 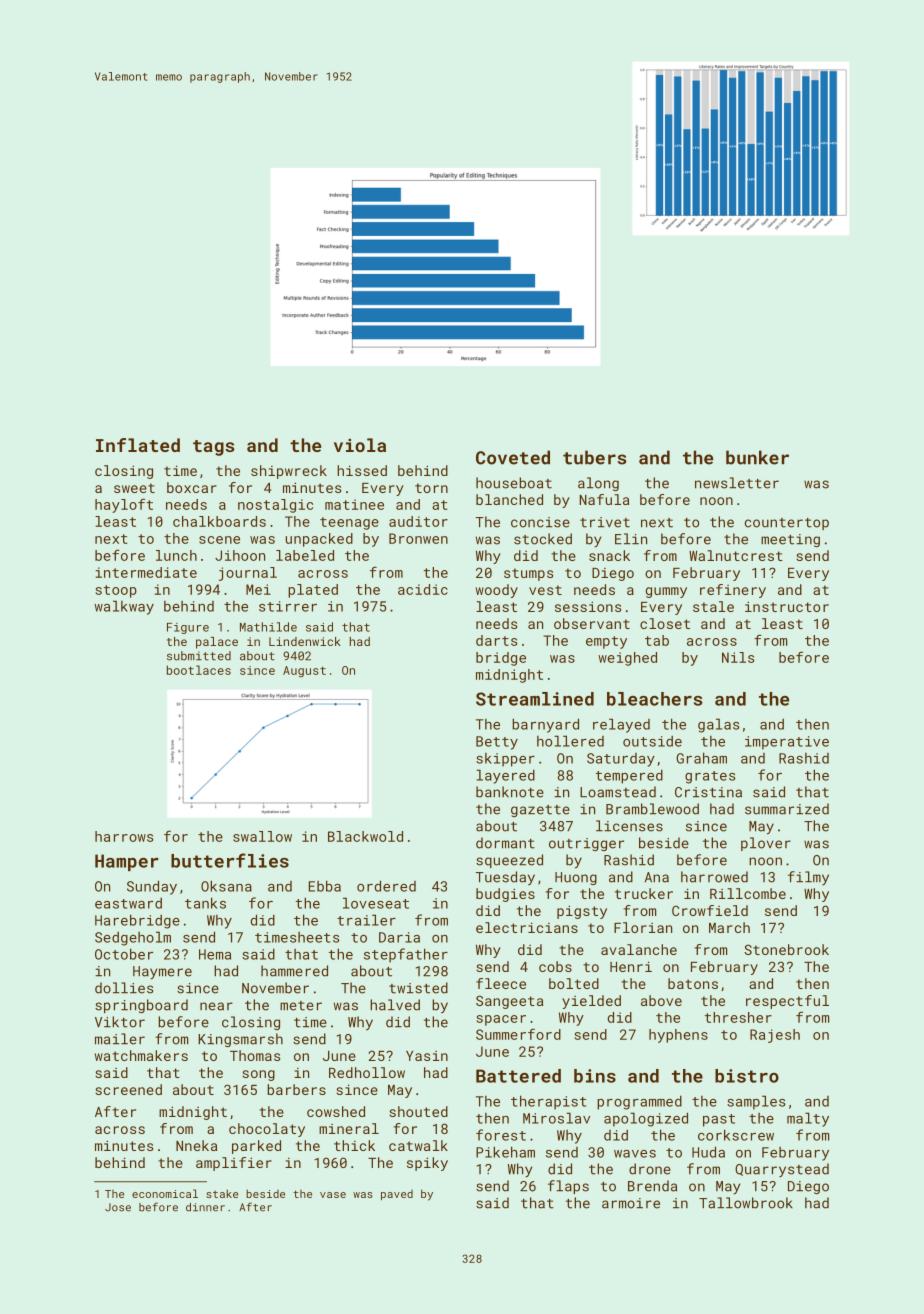 What do you see at coordinates (787, 524) in the screenshot?
I see `countertop` at bounding box center [787, 524].
